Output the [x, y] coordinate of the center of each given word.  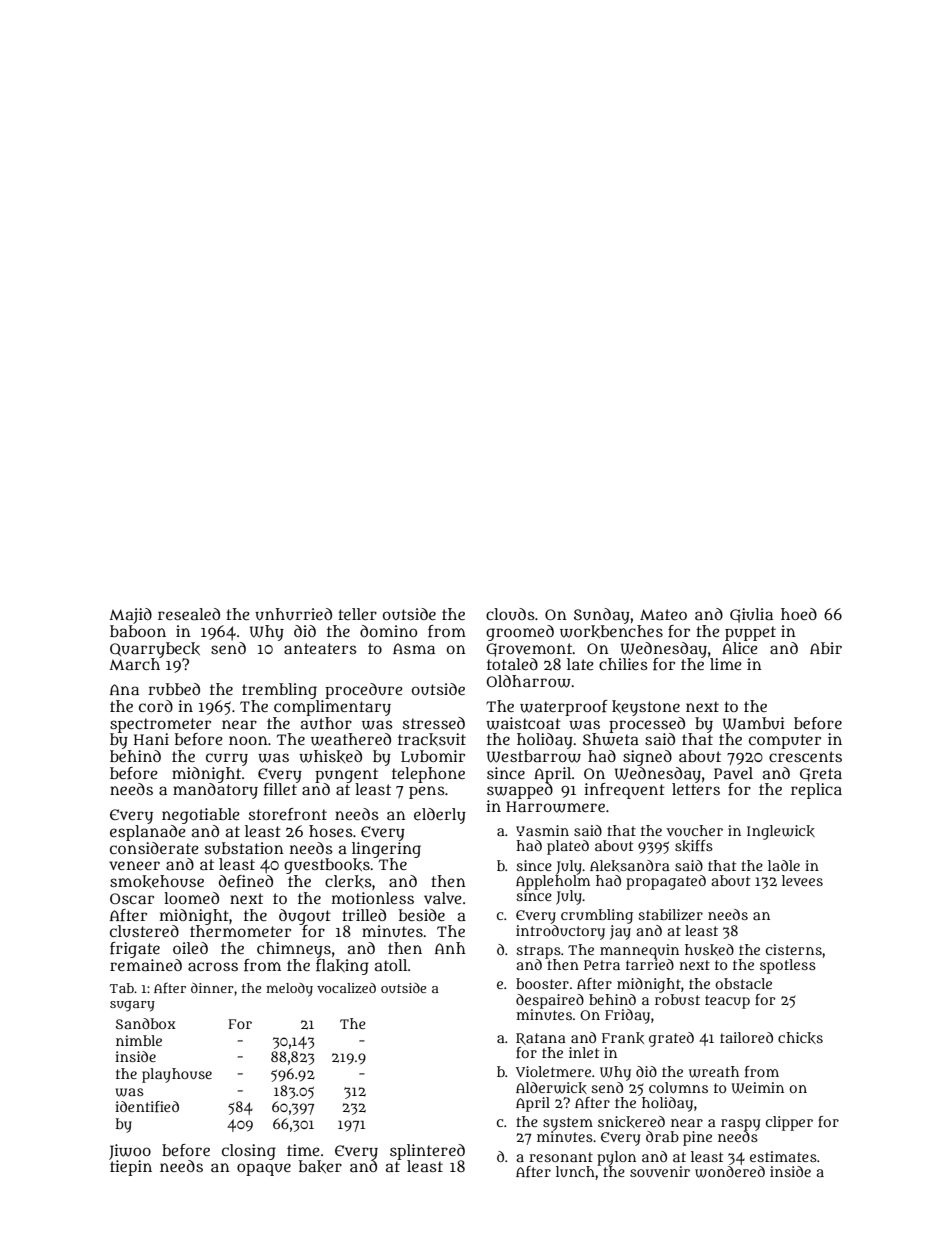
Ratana [541, 1039]
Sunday [602, 616]
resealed [189, 614]
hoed [799, 614]
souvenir [660, 1171]
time [303, 1150]
